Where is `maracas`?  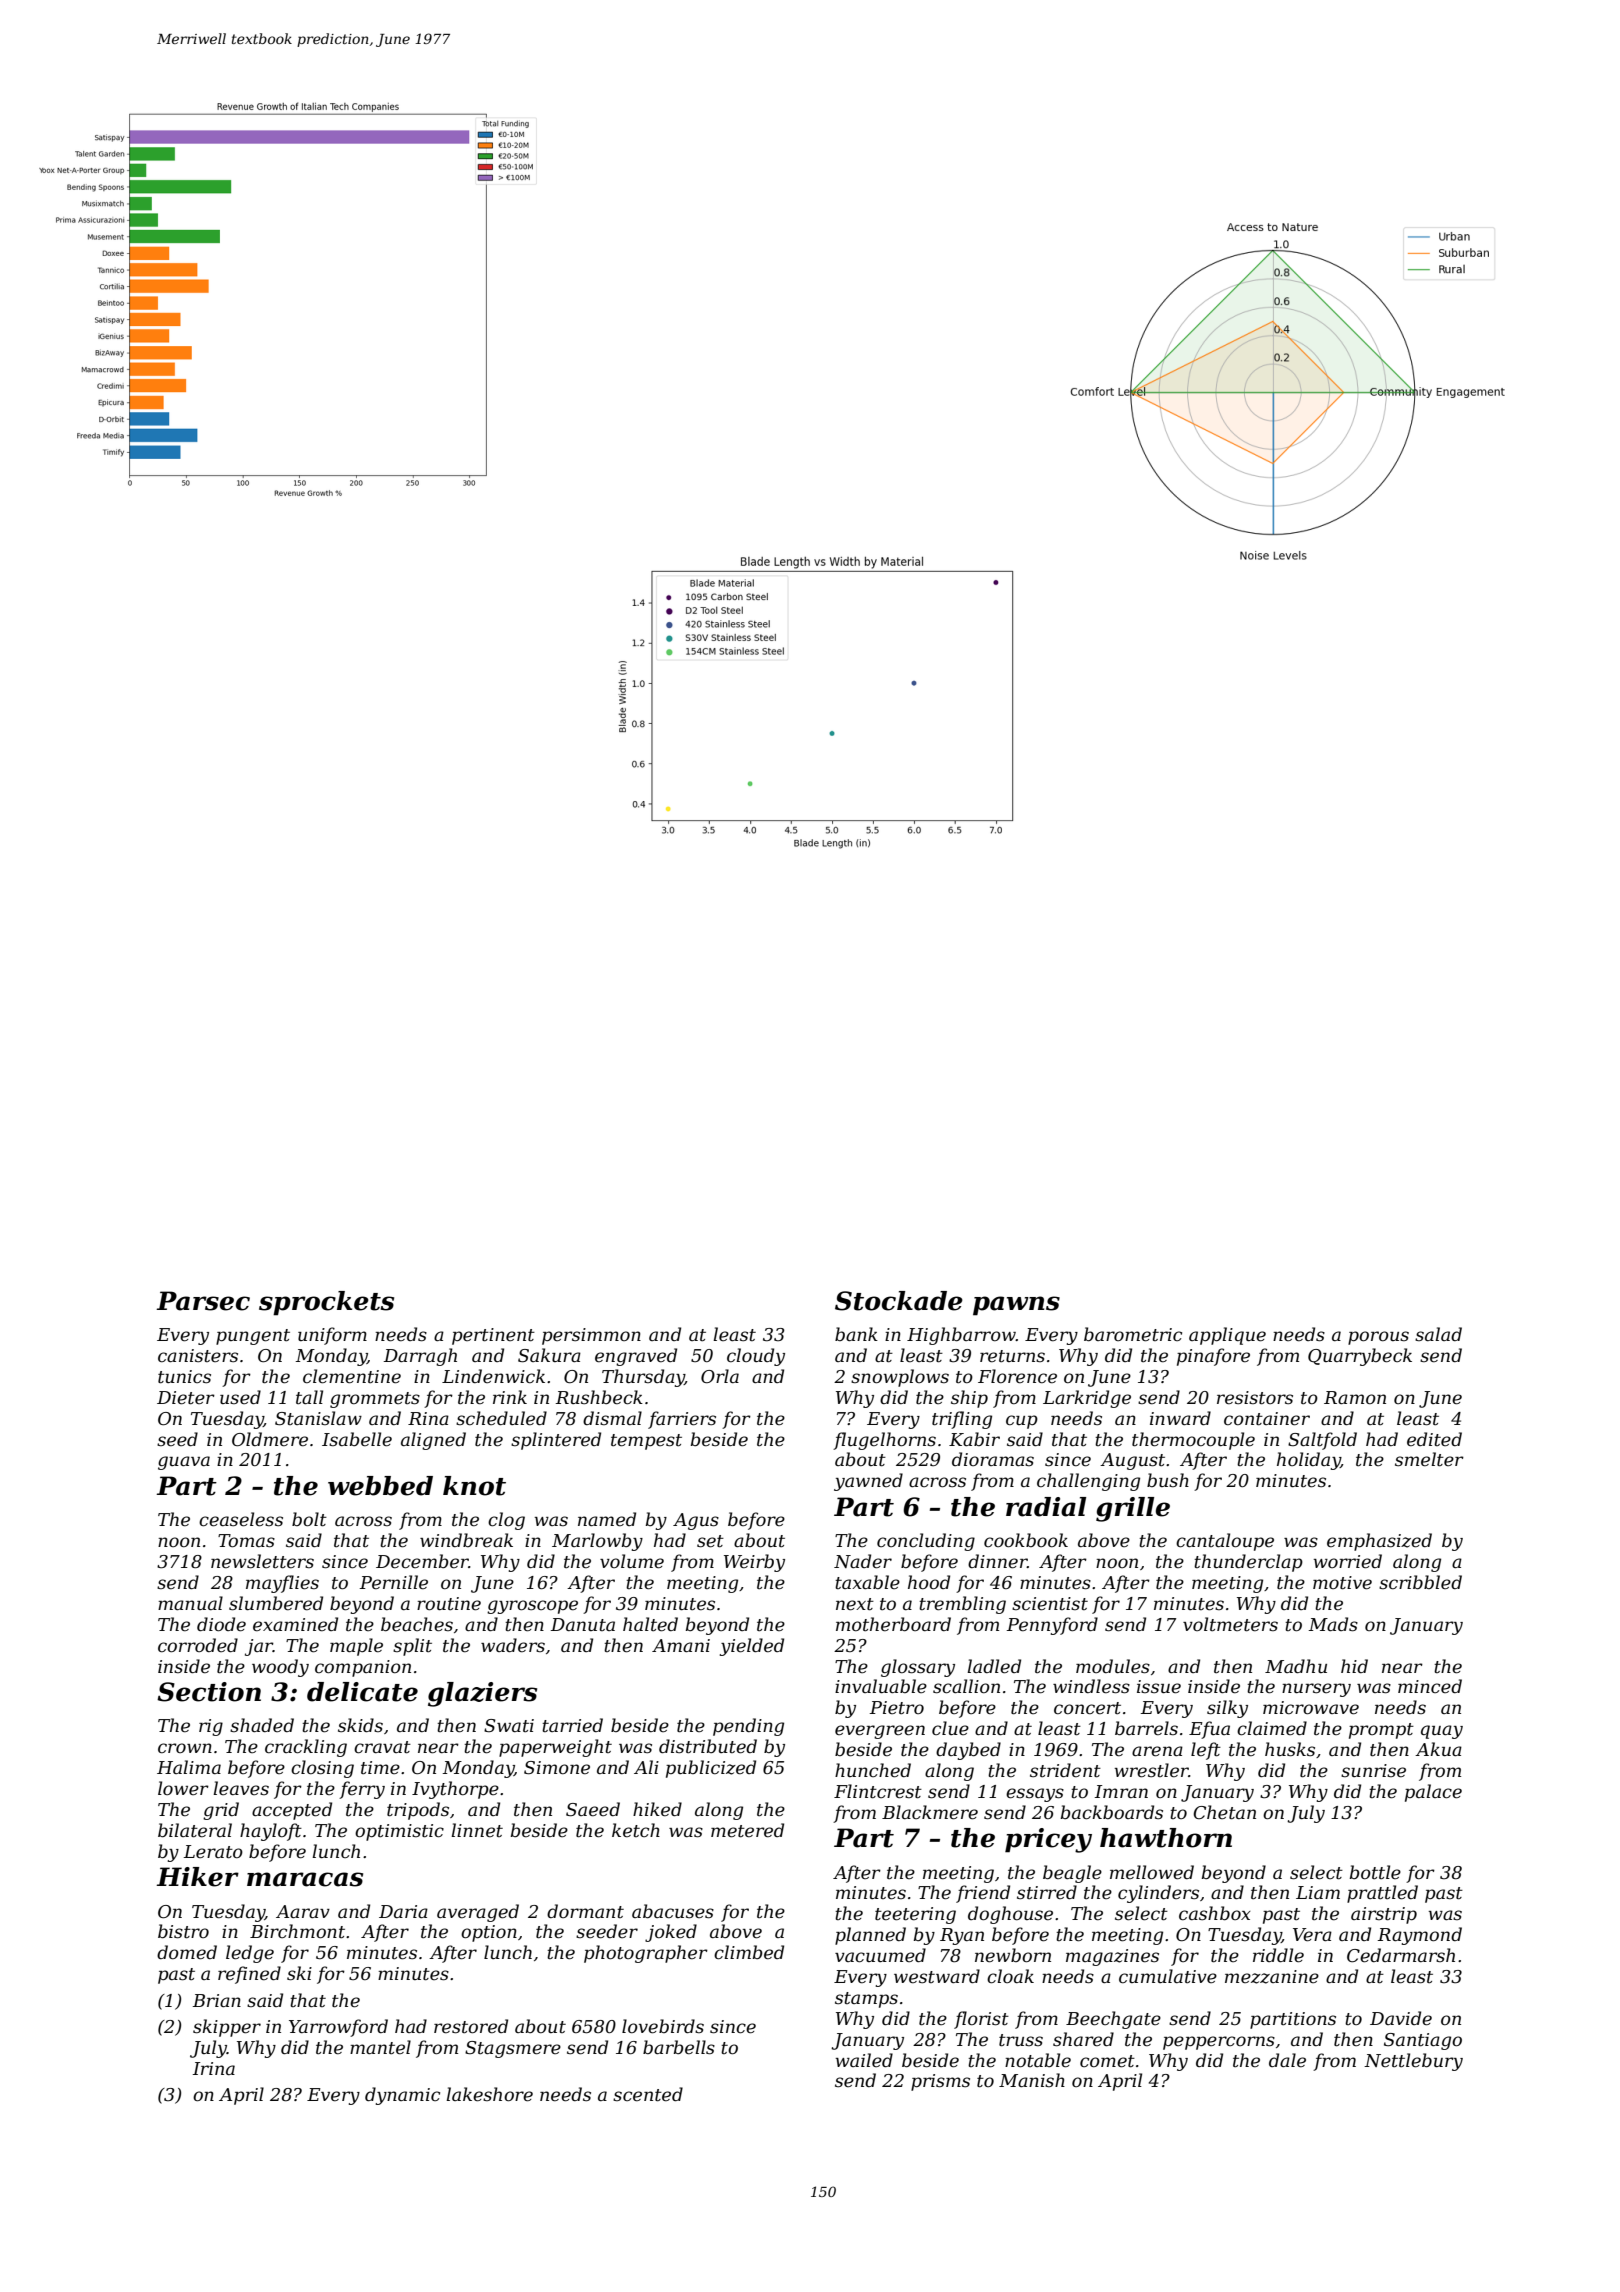 maracas is located at coordinates (305, 1879).
